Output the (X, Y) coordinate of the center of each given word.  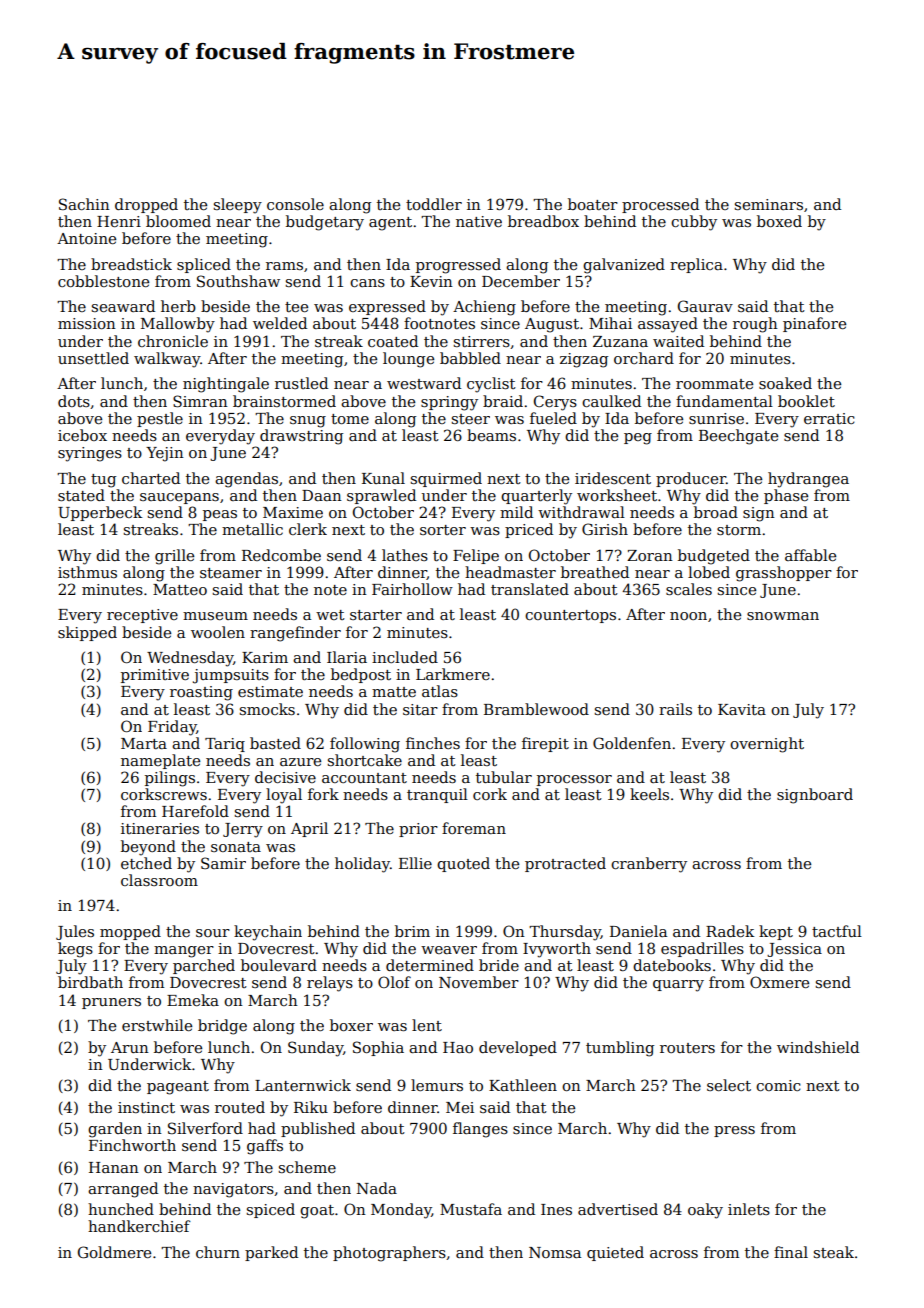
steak (834, 1252)
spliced (204, 265)
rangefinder (295, 634)
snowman (783, 616)
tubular (504, 777)
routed (240, 1107)
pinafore (814, 324)
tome (350, 419)
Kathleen (523, 1085)
